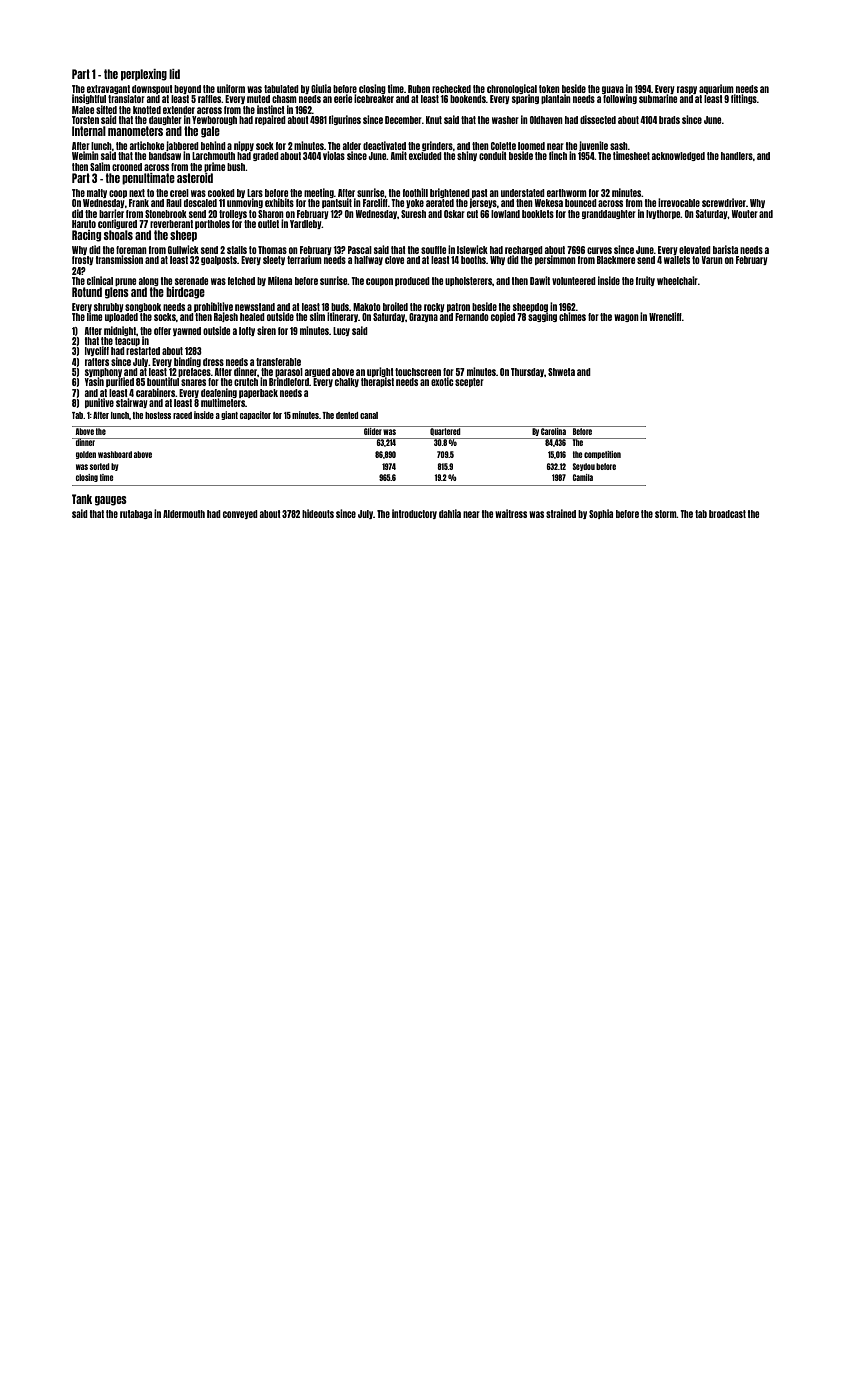  Describe the element at coordinates (240, 514) in the page. I see `conveyed` at that location.
